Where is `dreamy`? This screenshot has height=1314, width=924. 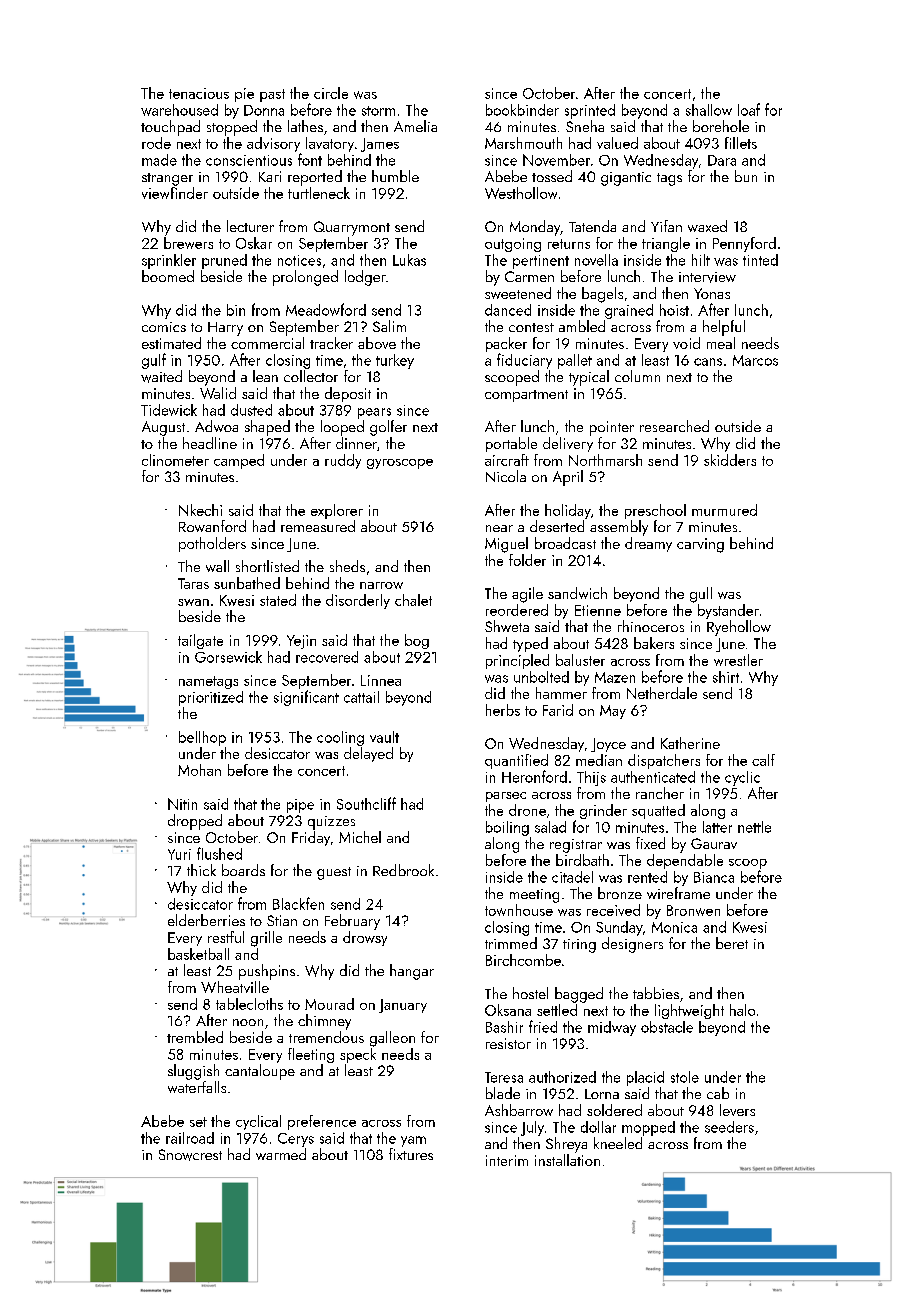
dreamy is located at coordinates (648, 544).
